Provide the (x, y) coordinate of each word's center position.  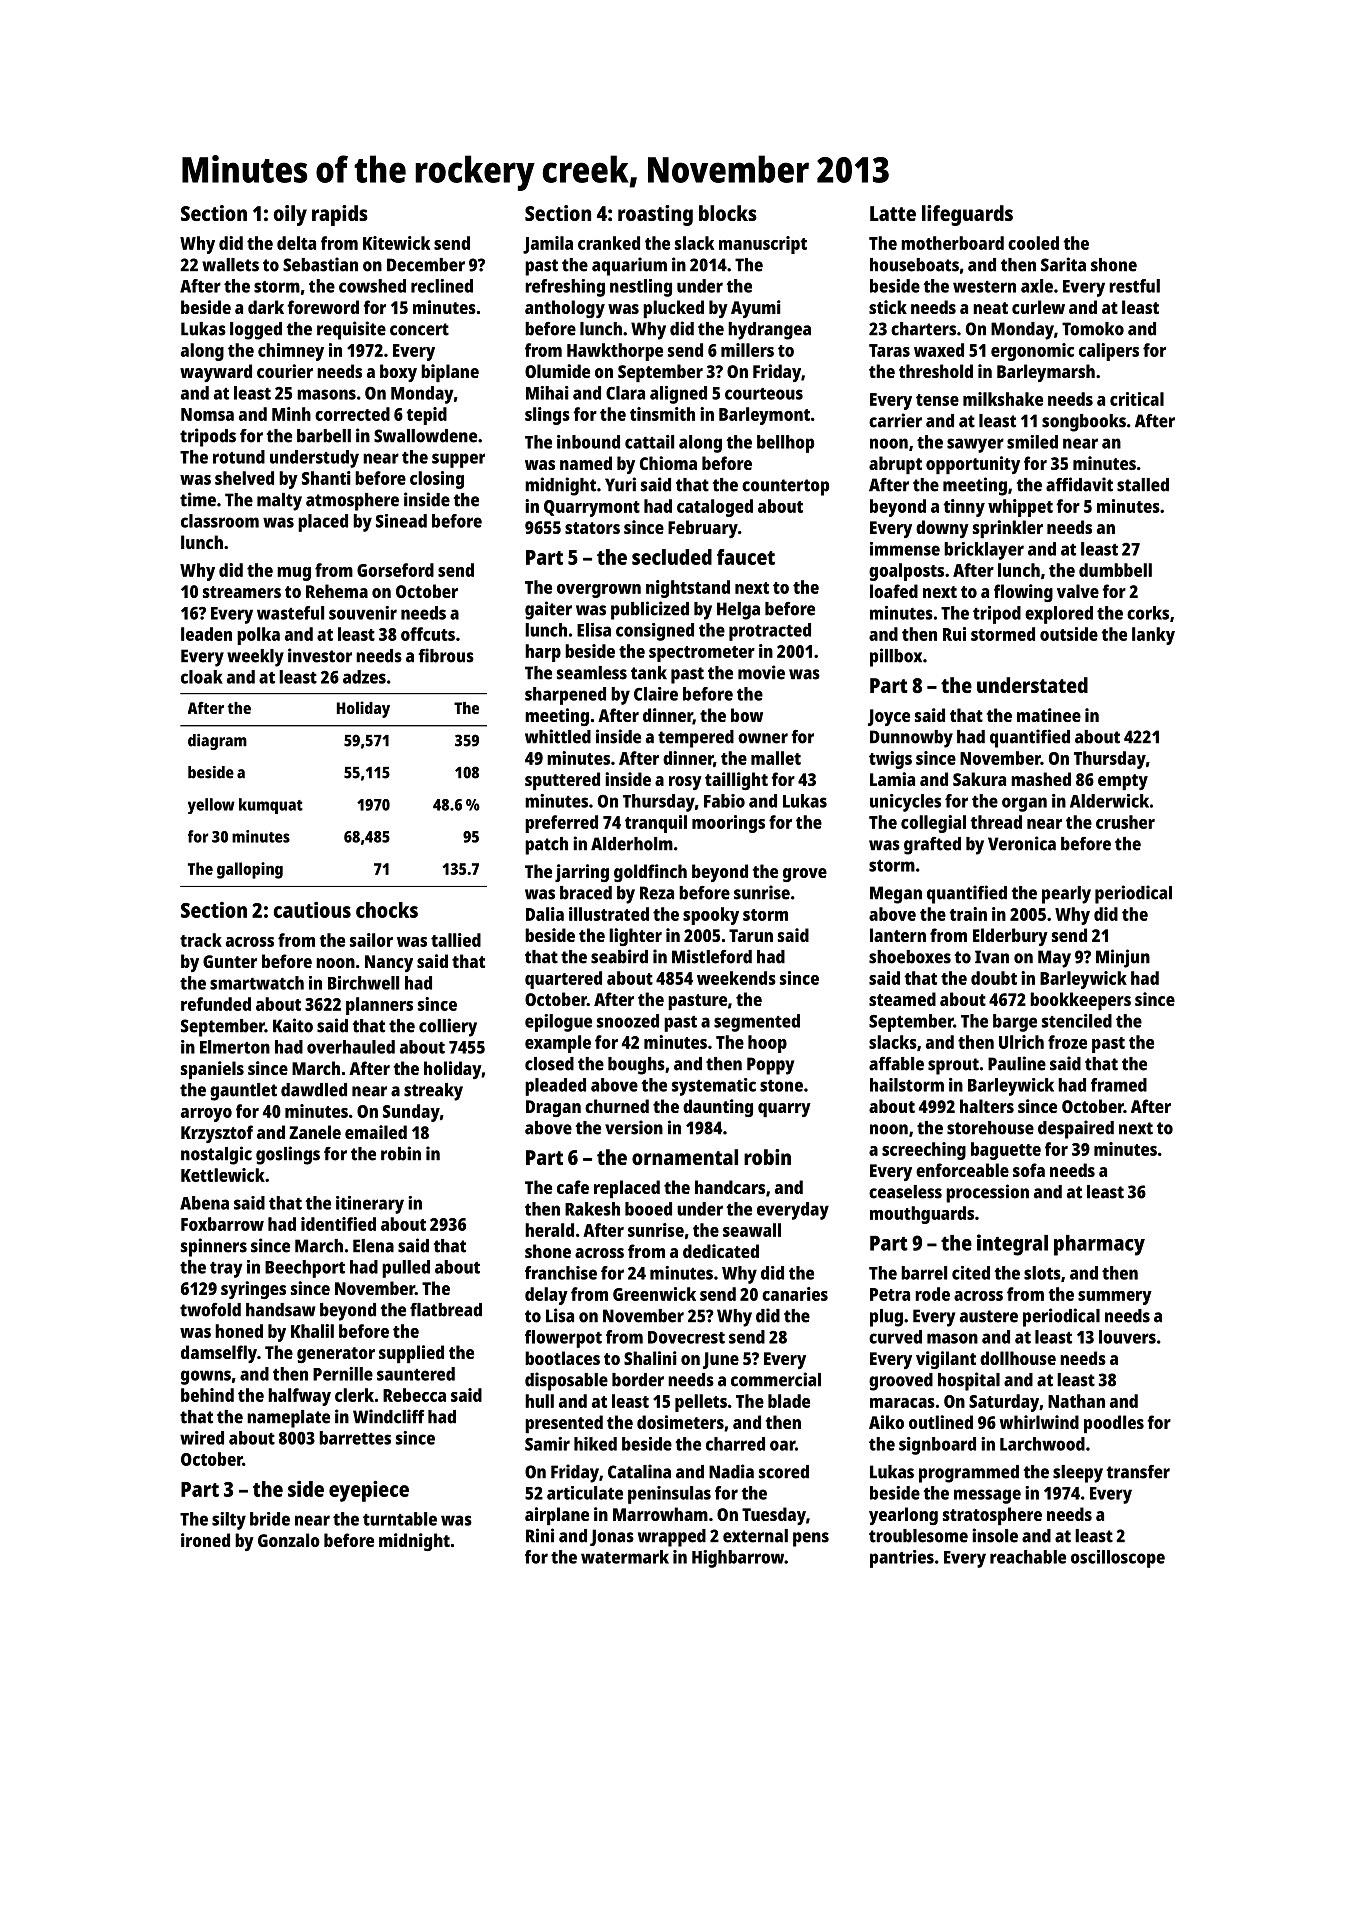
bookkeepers (1080, 1001)
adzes (364, 677)
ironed (205, 1540)
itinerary (370, 1205)
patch (546, 846)
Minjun (1123, 958)
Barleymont (764, 416)
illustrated (609, 914)
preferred (561, 824)
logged (256, 331)
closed (549, 1064)
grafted (932, 846)
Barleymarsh (1046, 373)
